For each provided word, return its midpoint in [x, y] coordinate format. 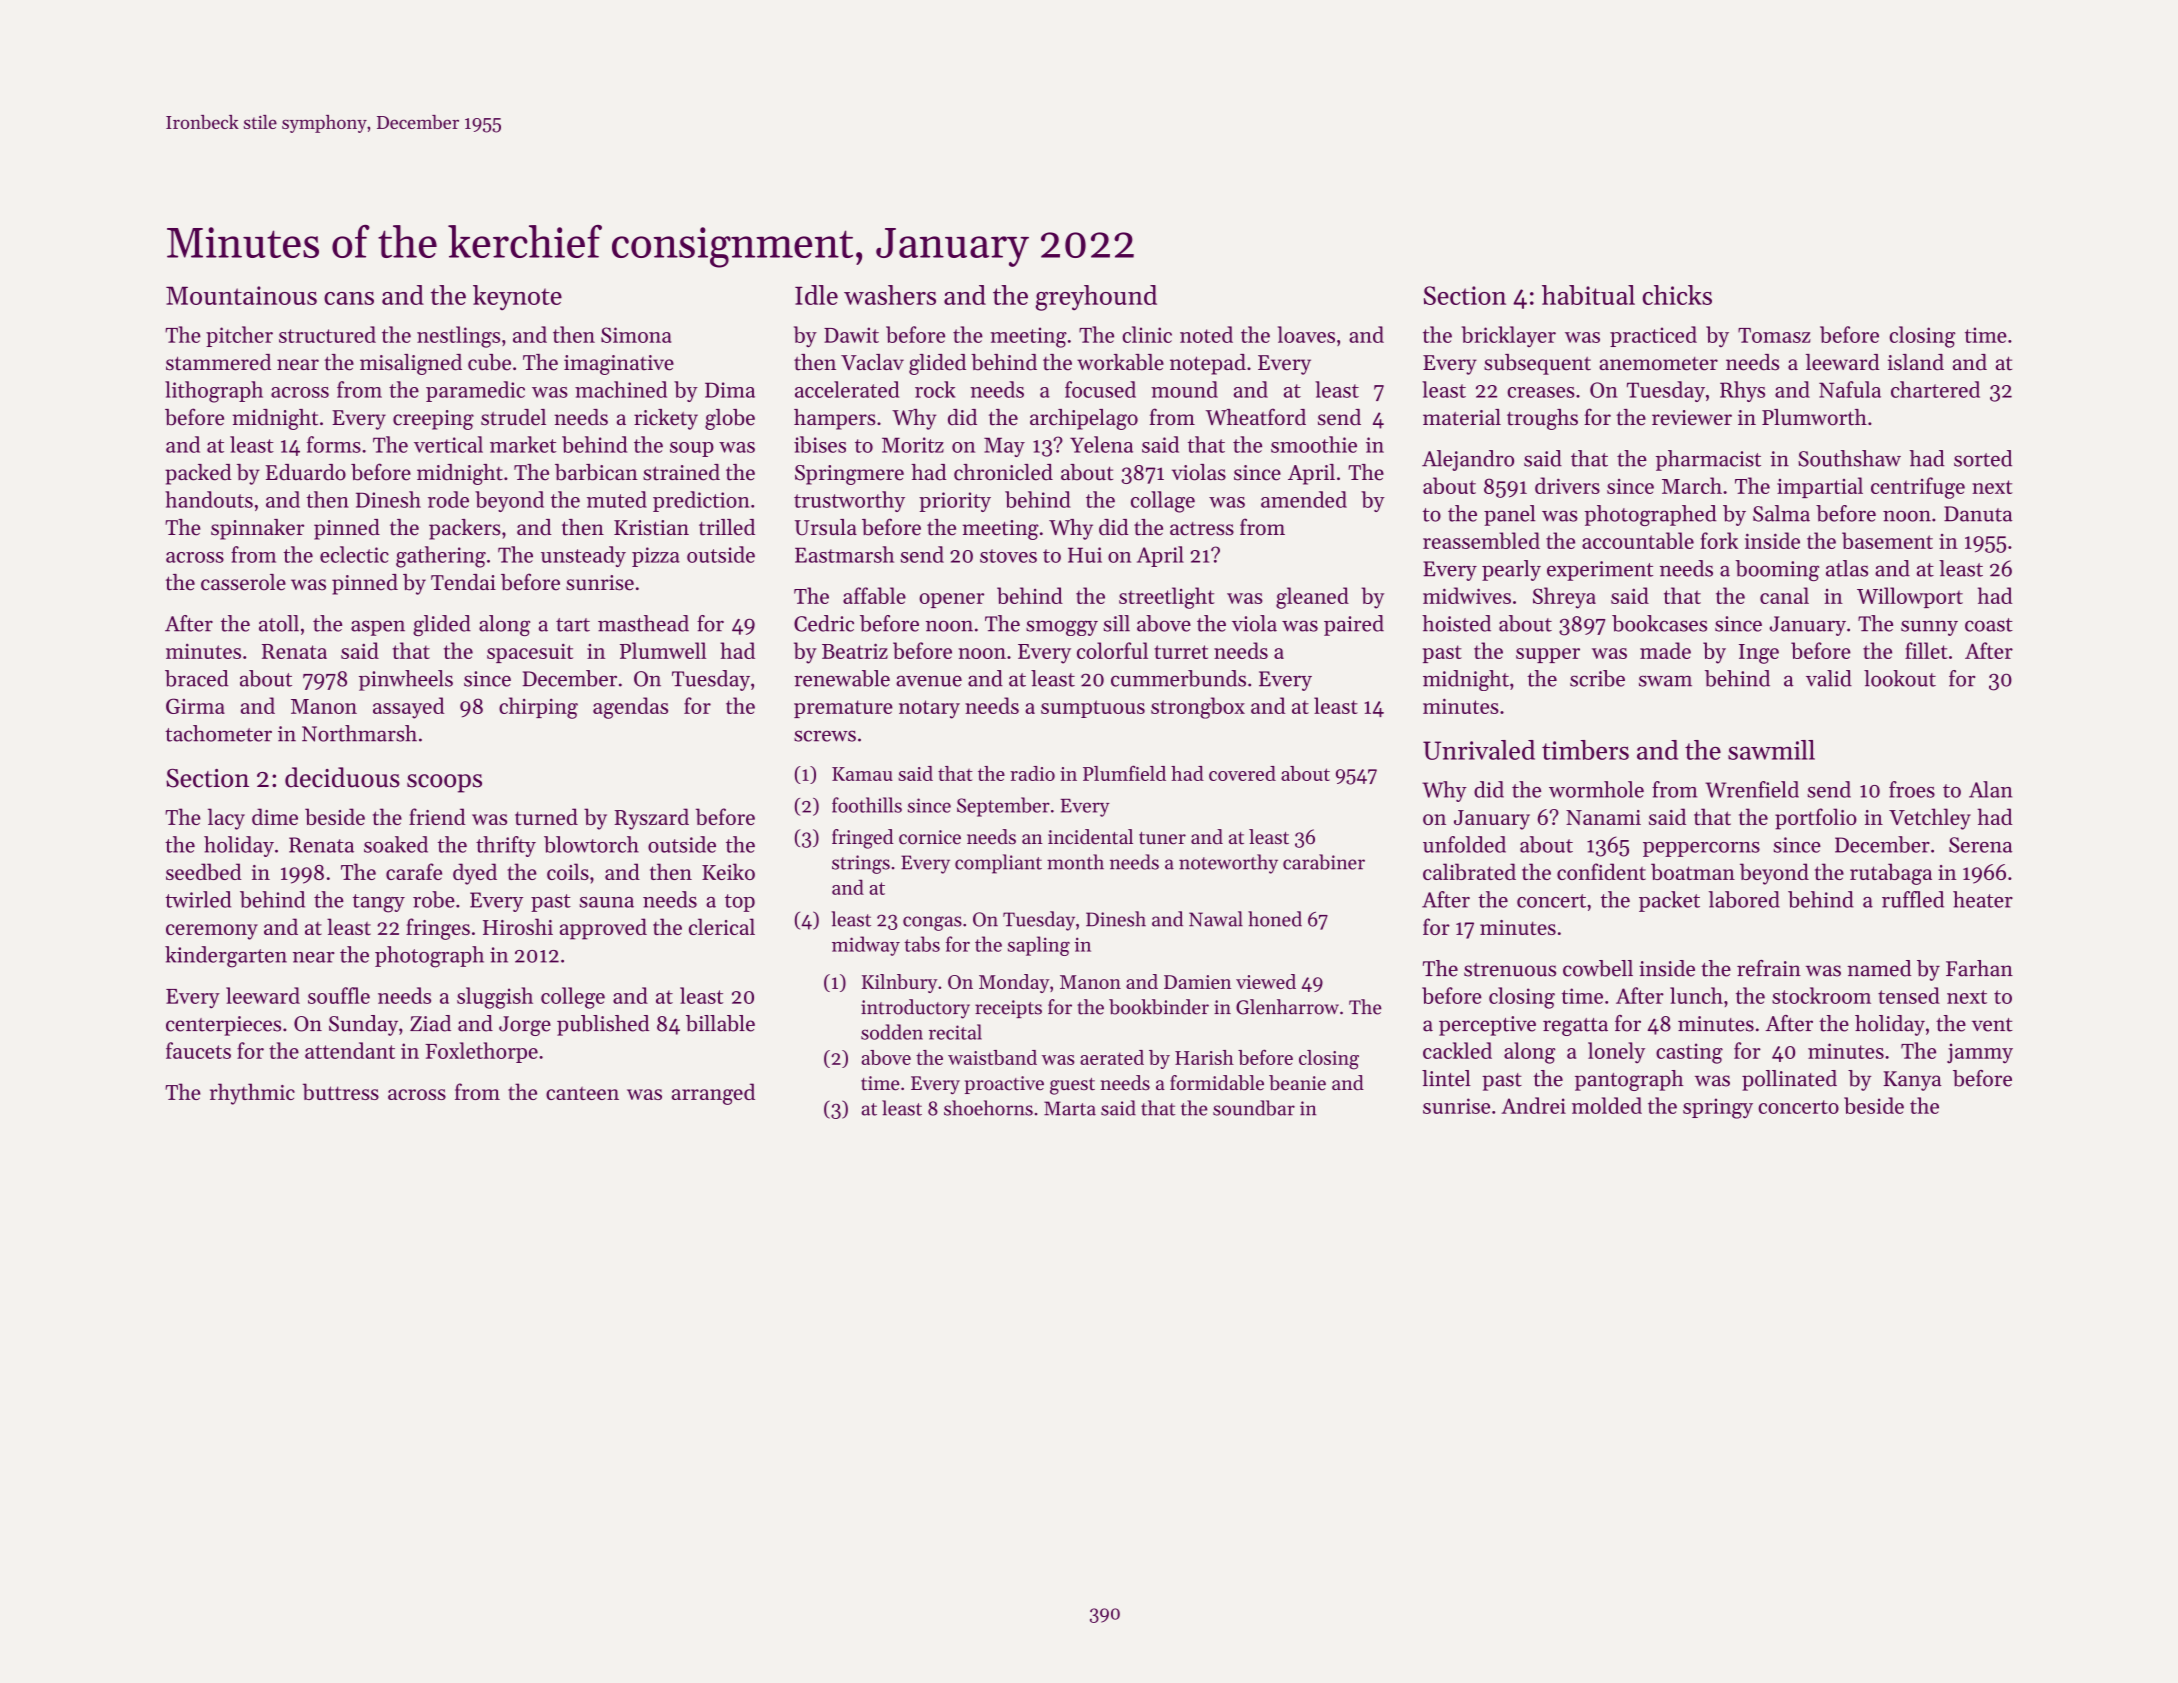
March [1692, 485]
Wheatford [1255, 417]
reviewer [1692, 418]
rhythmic [252, 1094]
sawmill [1771, 750]
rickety [666, 419]
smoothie [1314, 444]
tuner [1162, 838]
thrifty [506, 846]
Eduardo [306, 472]
